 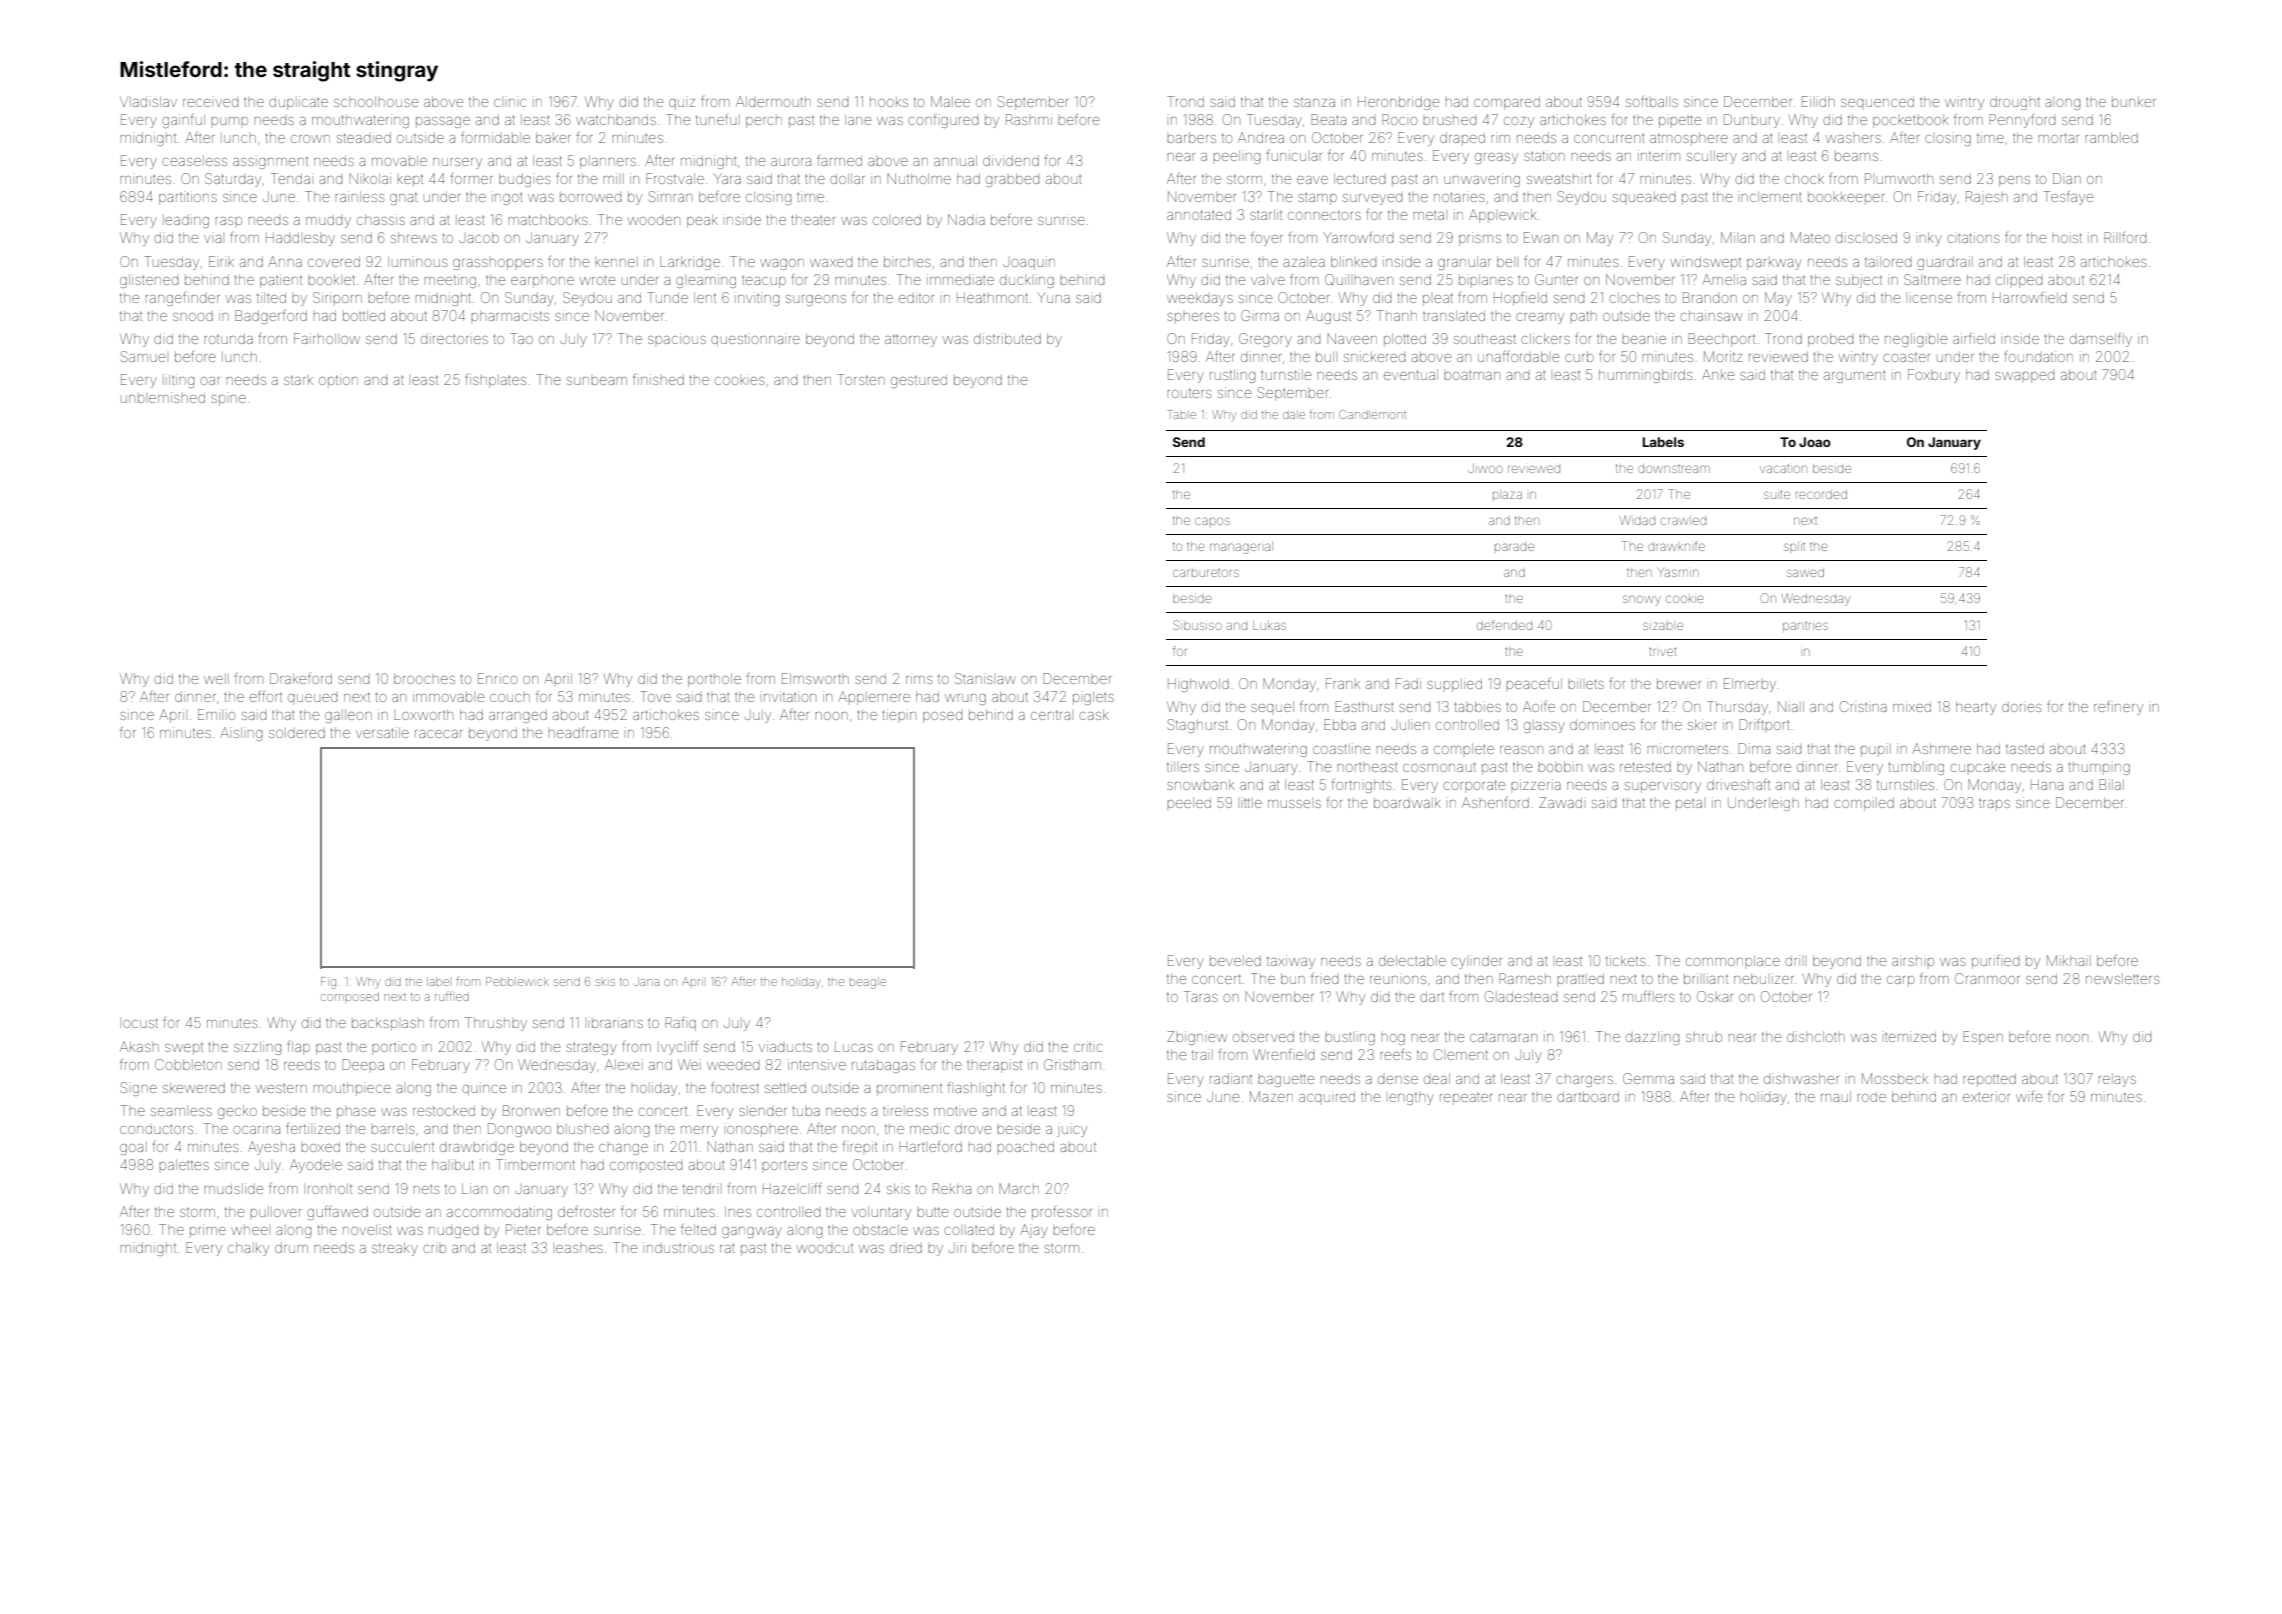 What do you see at coordinates (1235, 961) in the screenshot?
I see `beveled` at bounding box center [1235, 961].
